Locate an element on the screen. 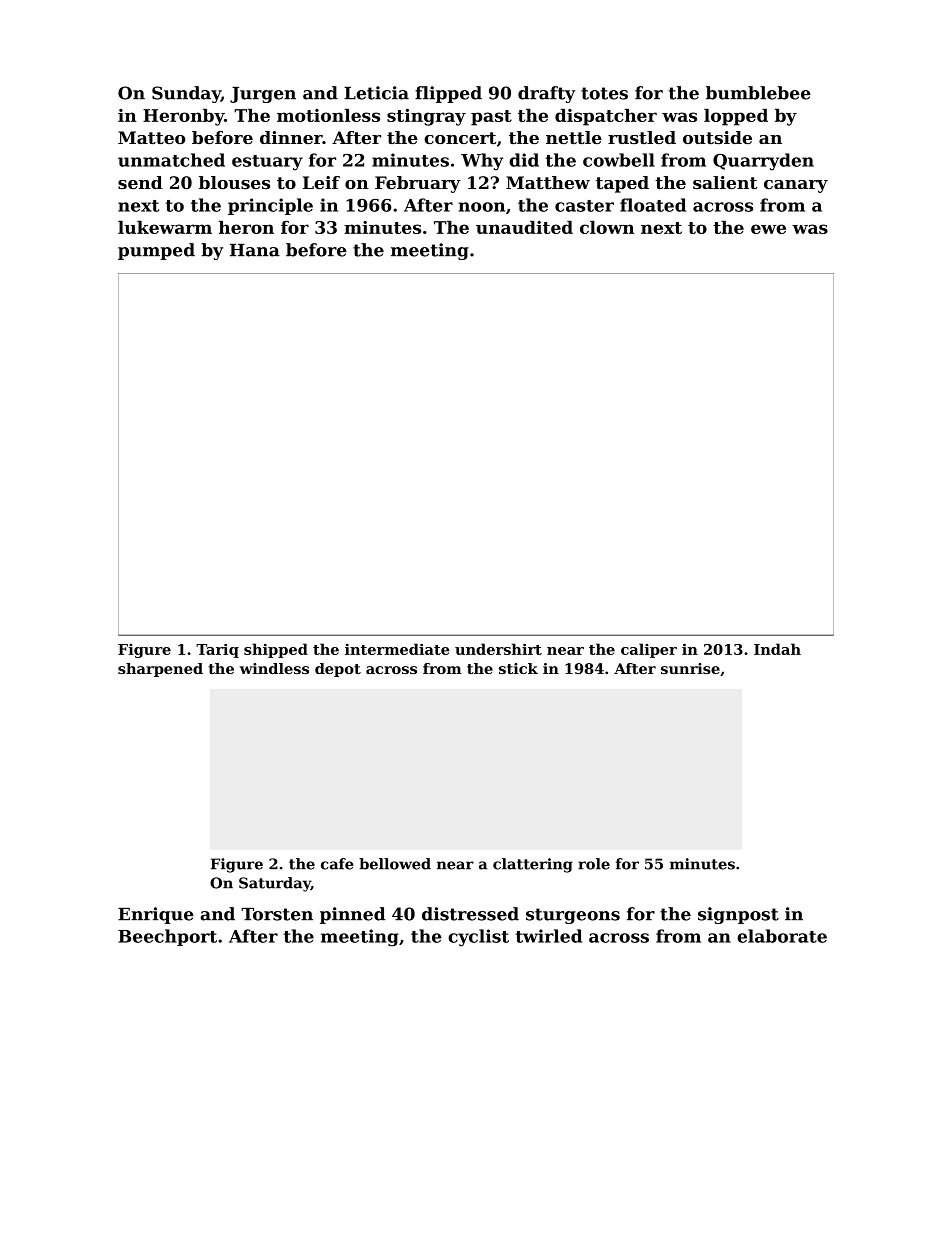 The image size is (952, 1233). role is located at coordinates (594, 864).
